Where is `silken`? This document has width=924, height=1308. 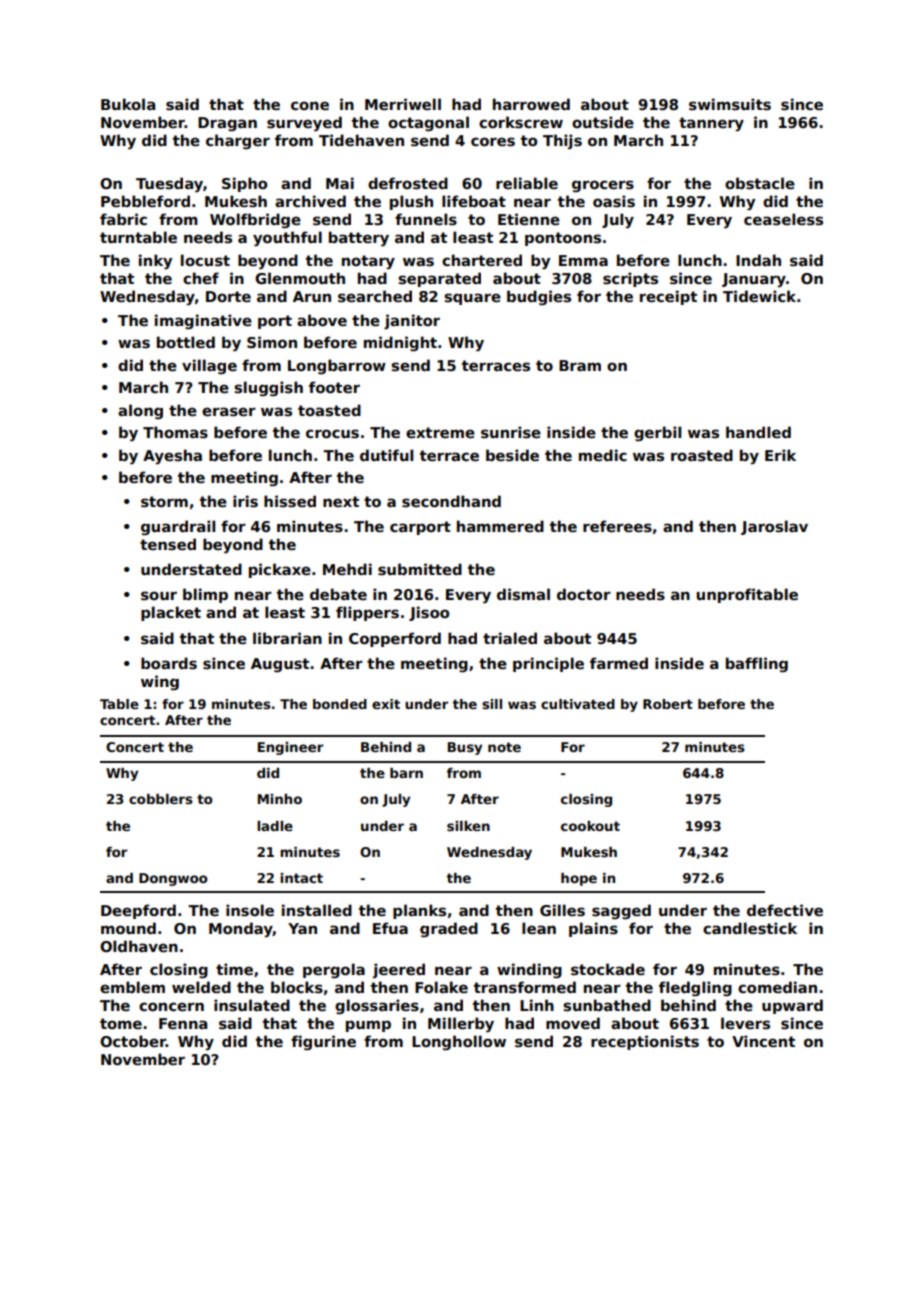 silken is located at coordinates (468, 826).
